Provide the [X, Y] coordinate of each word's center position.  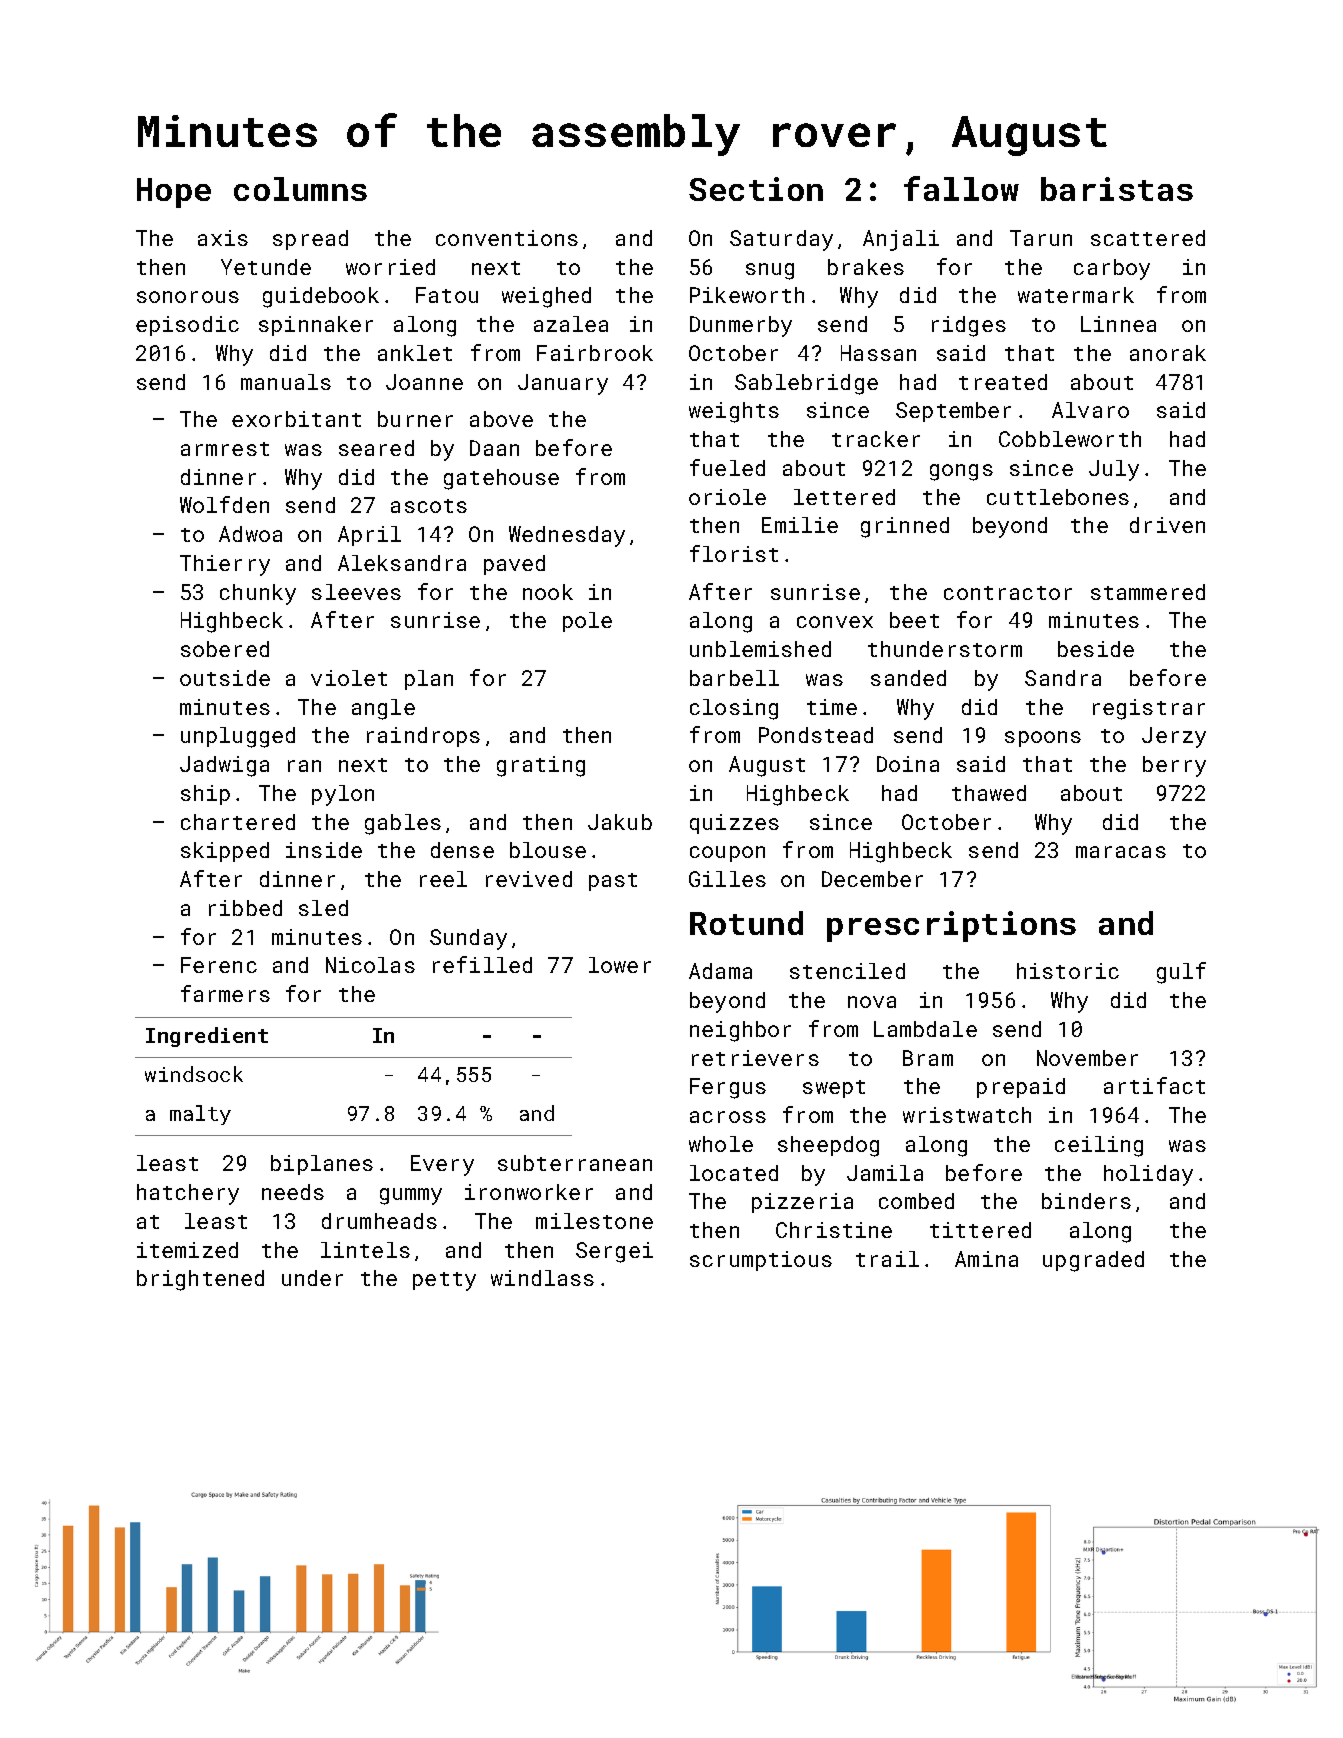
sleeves [356, 592]
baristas [1117, 189]
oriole [727, 497]
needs [293, 1192]
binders [1086, 1201]
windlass [542, 1278]
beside [1096, 649]
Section [756, 189]
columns [300, 189]
